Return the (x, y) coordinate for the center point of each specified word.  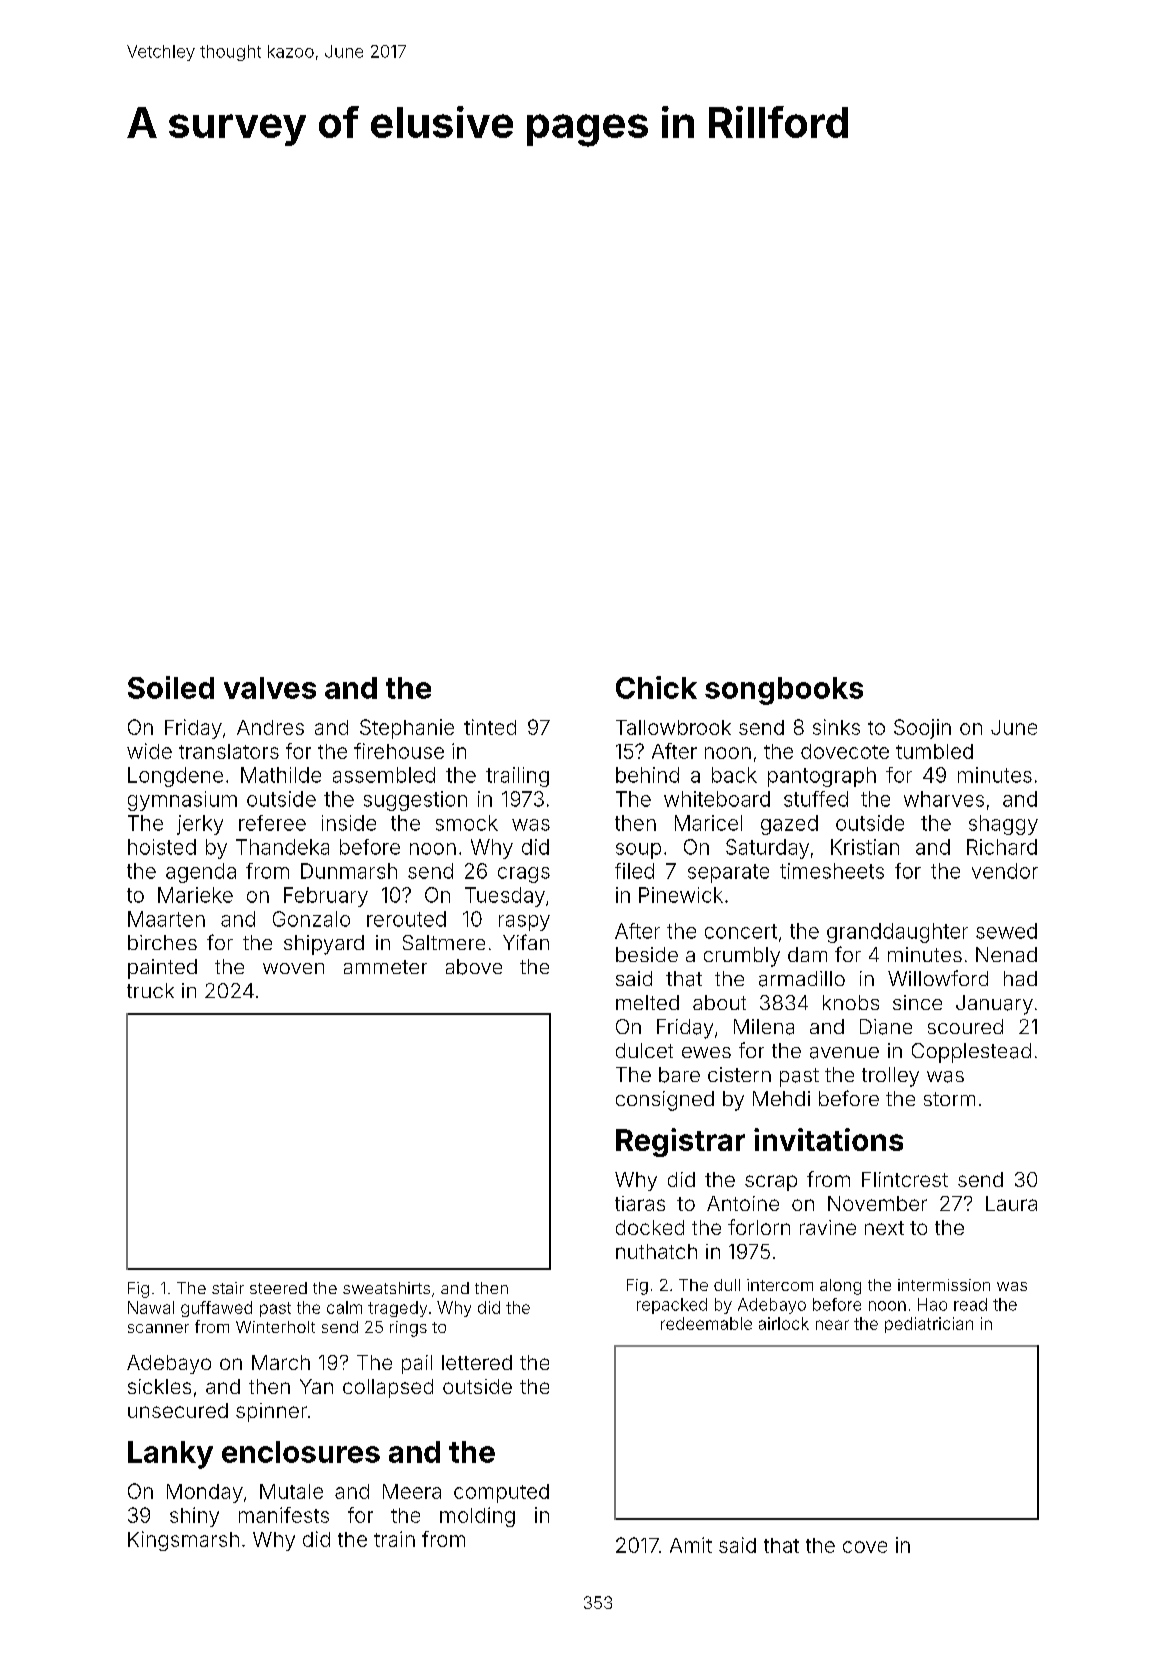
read (970, 1304)
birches (162, 942)
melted (647, 1002)
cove (865, 1547)
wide (149, 751)
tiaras (640, 1203)
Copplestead (971, 1053)
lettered (477, 1362)
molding (477, 1517)
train (394, 1539)
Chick (656, 687)
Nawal (151, 1307)
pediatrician (929, 1325)
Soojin (922, 729)
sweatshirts (386, 1288)
